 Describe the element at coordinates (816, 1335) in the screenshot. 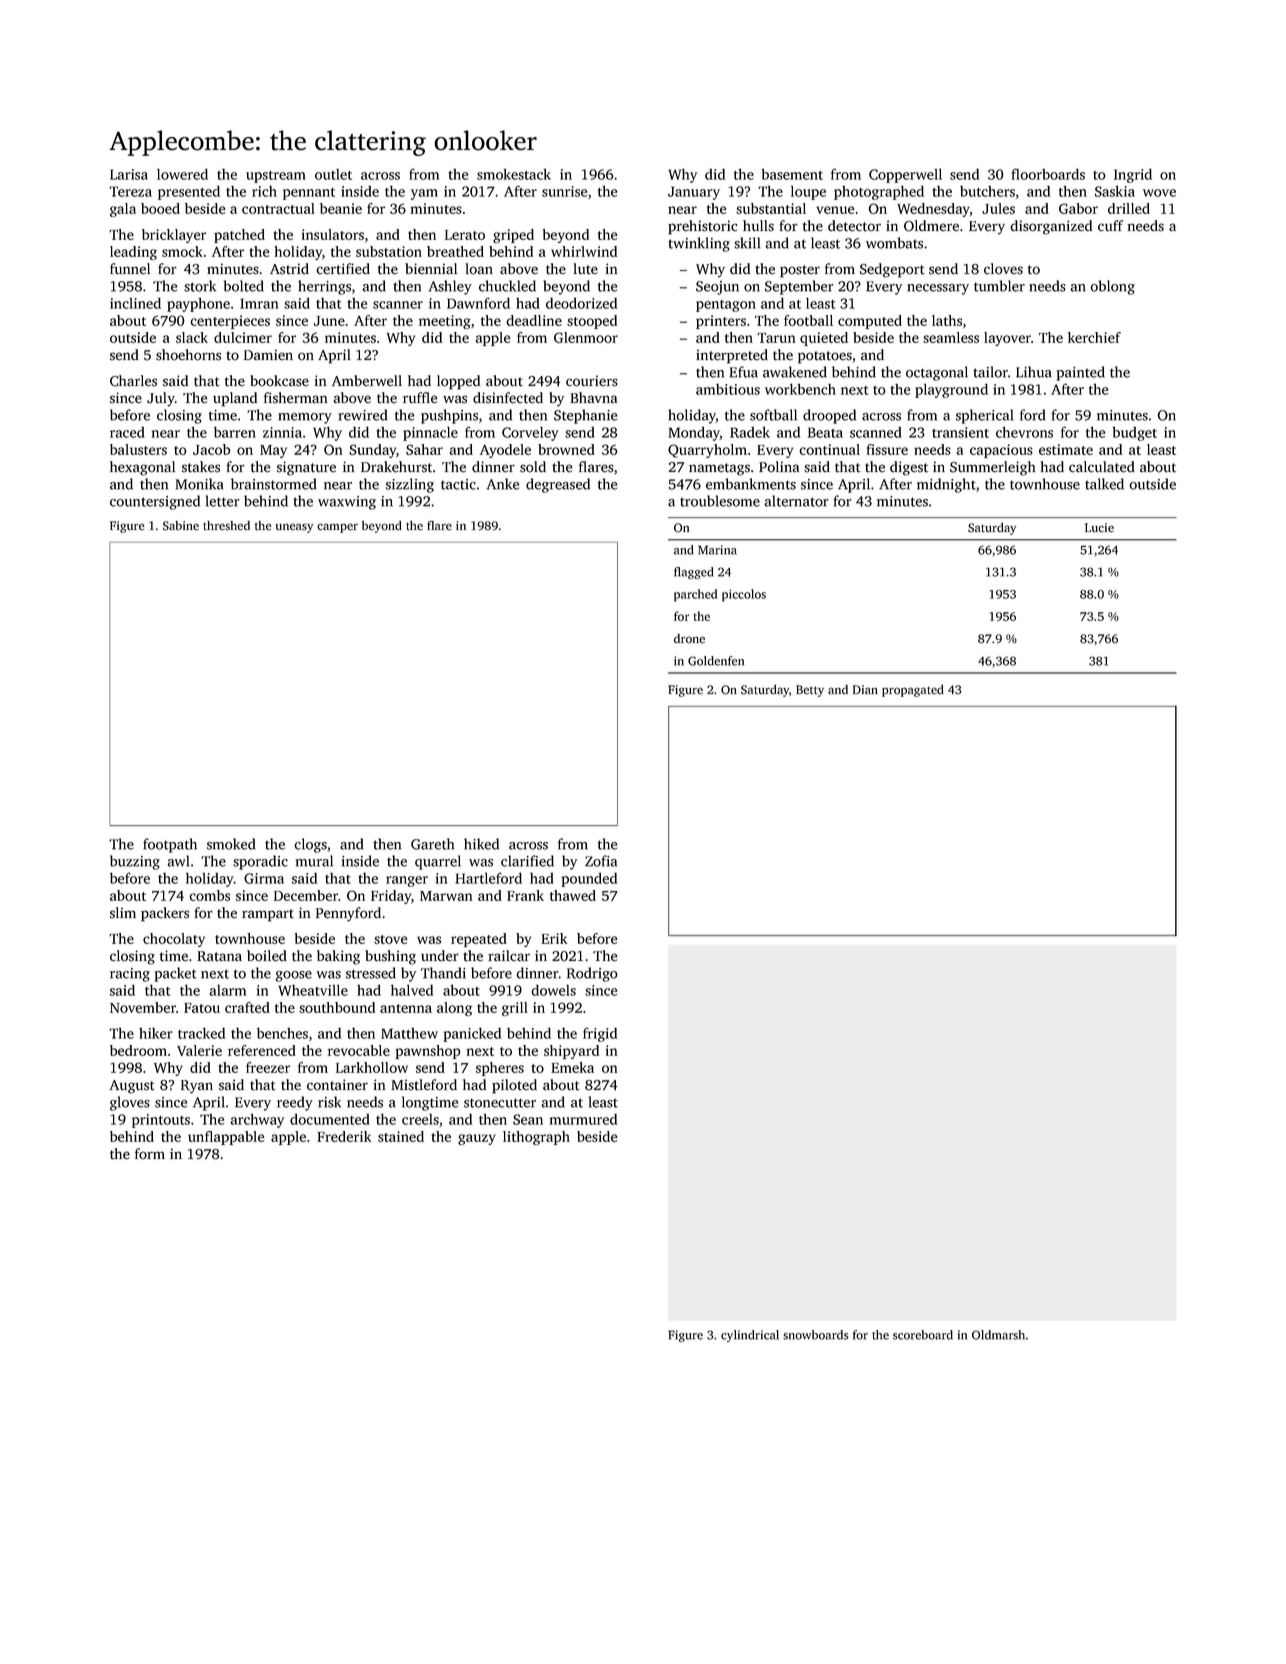

I see `snowboards` at that location.
